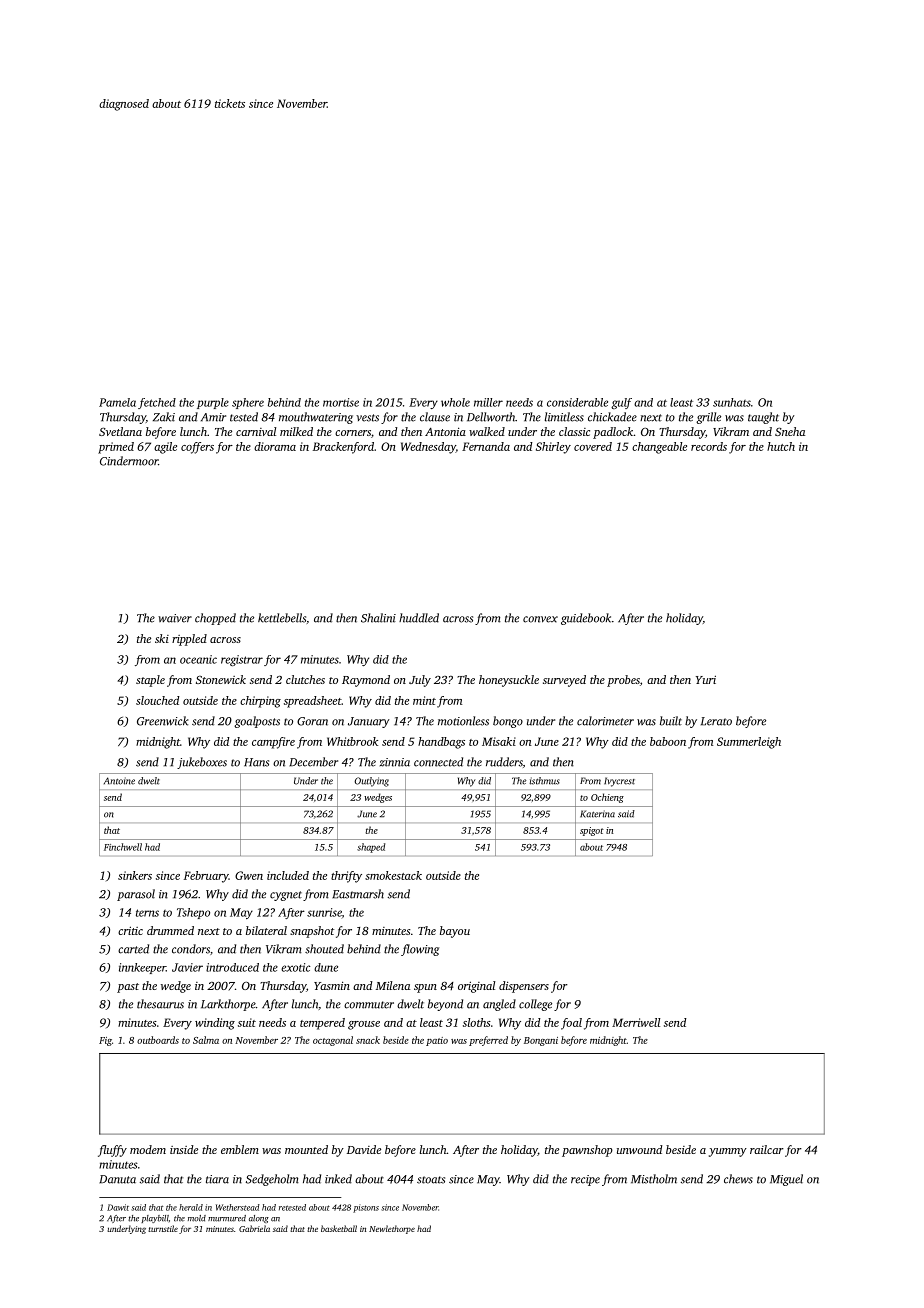  What do you see at coordinates (392, 1229) in the screenshot?
I see `Newlethorpe` at bounding box center [392, 1229].
